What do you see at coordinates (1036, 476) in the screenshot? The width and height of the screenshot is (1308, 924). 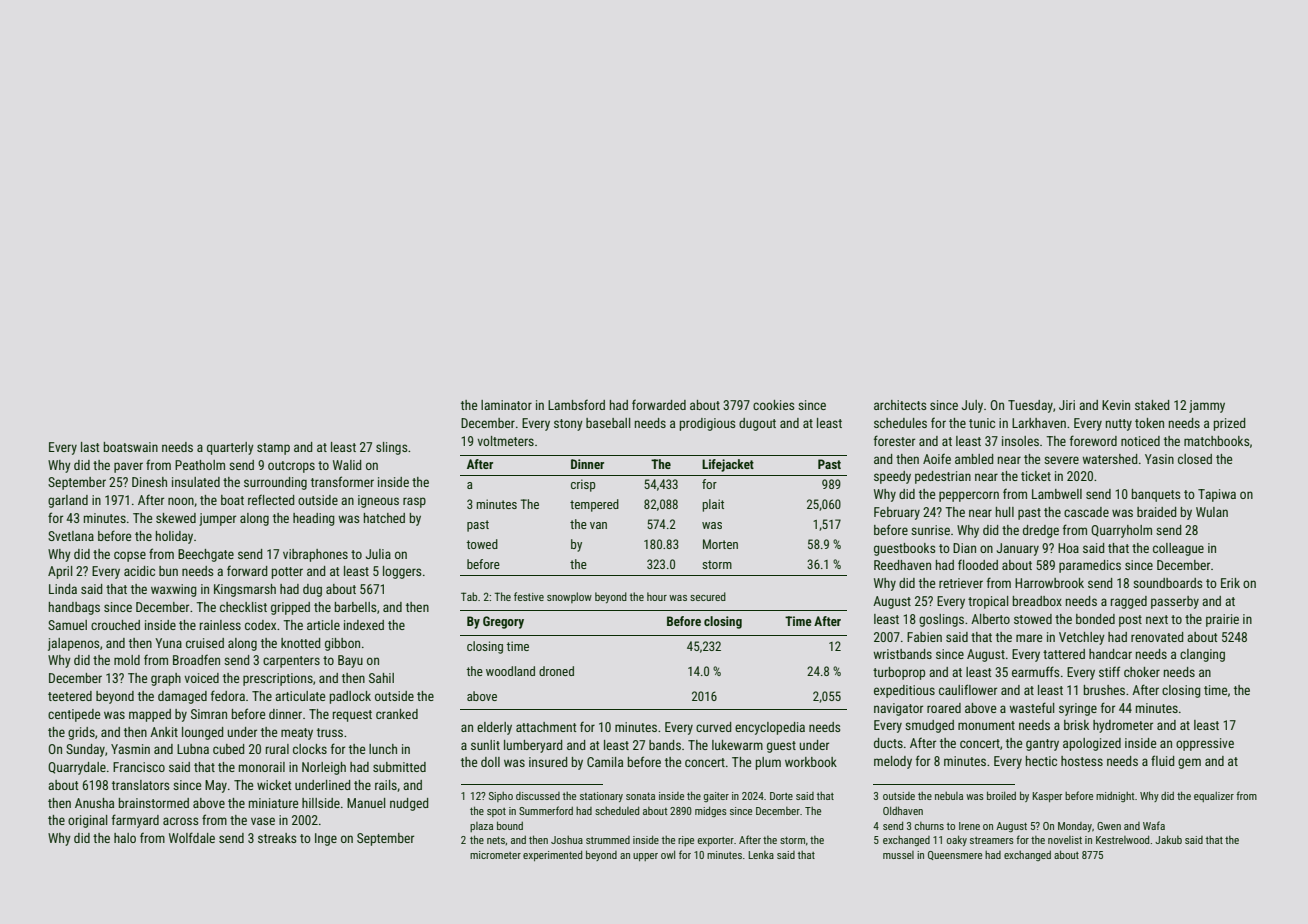 I see `ticket` at bounding box center [1036, 476].
